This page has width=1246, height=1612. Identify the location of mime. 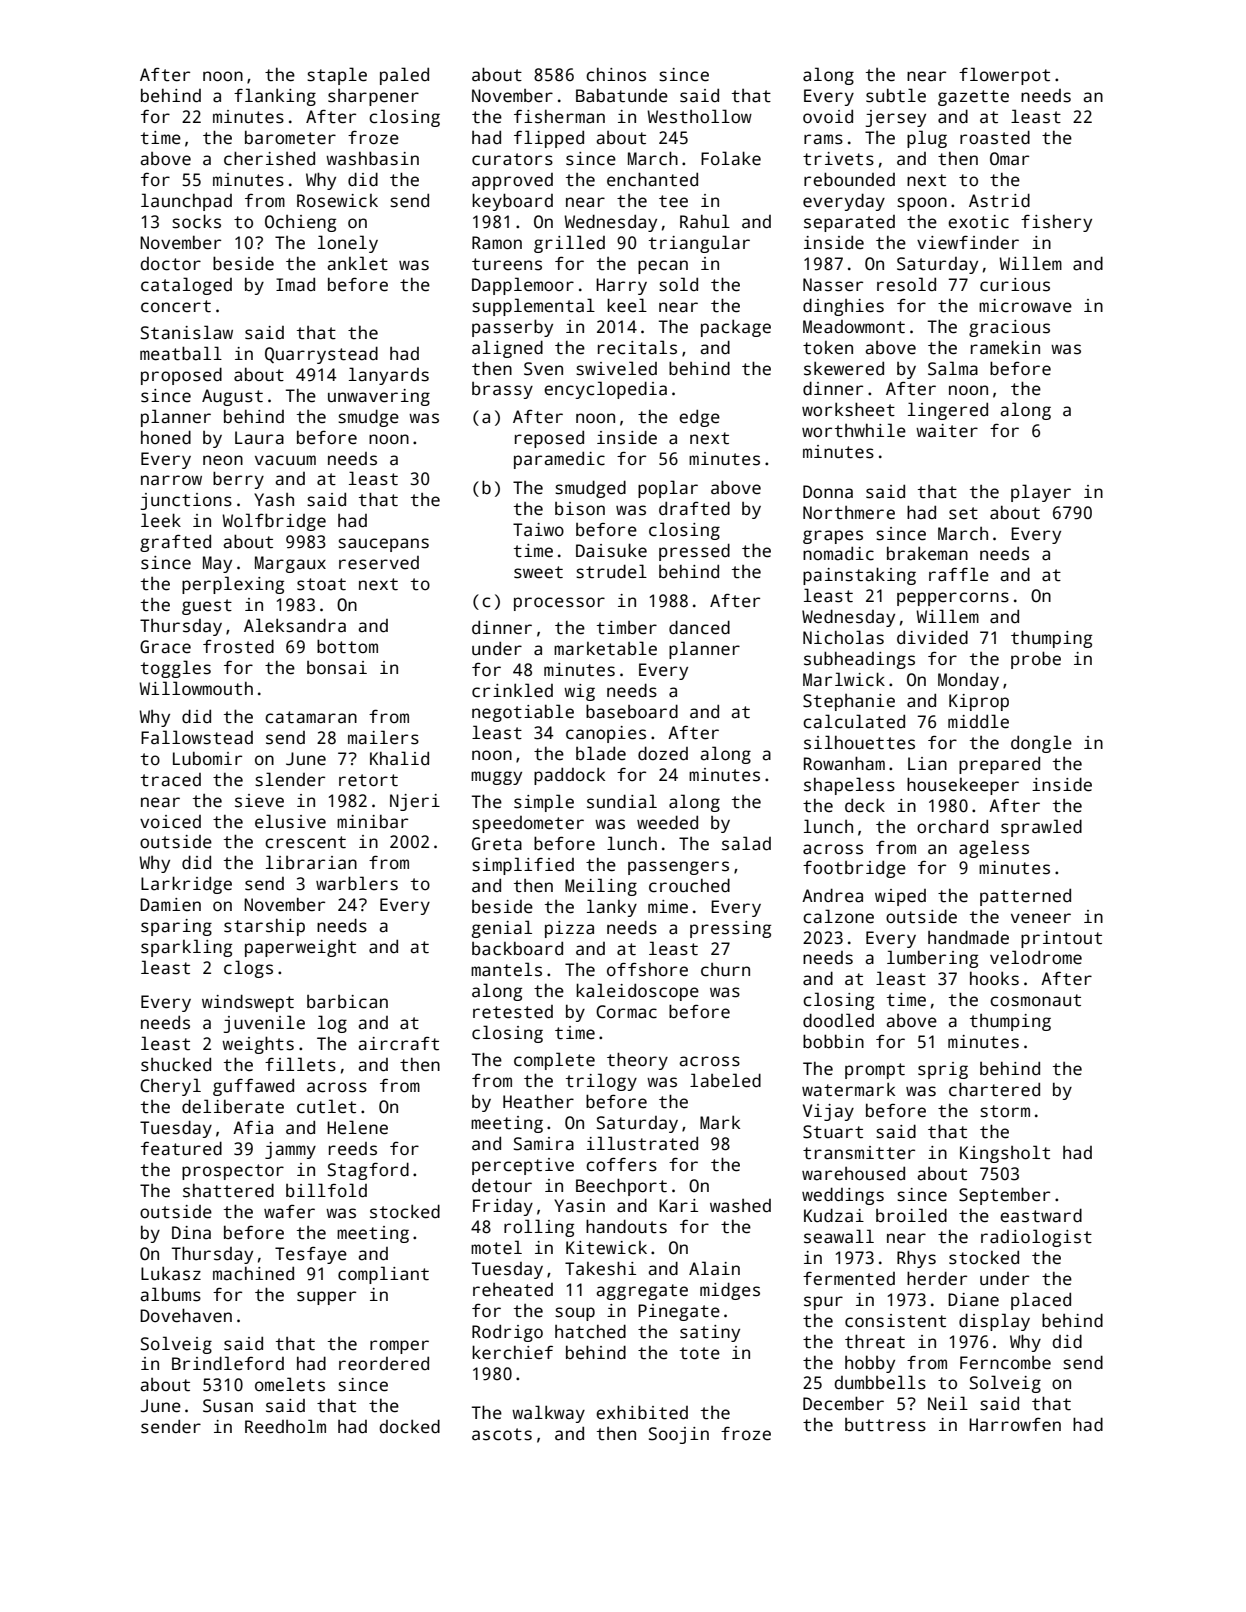
(668, 907).
